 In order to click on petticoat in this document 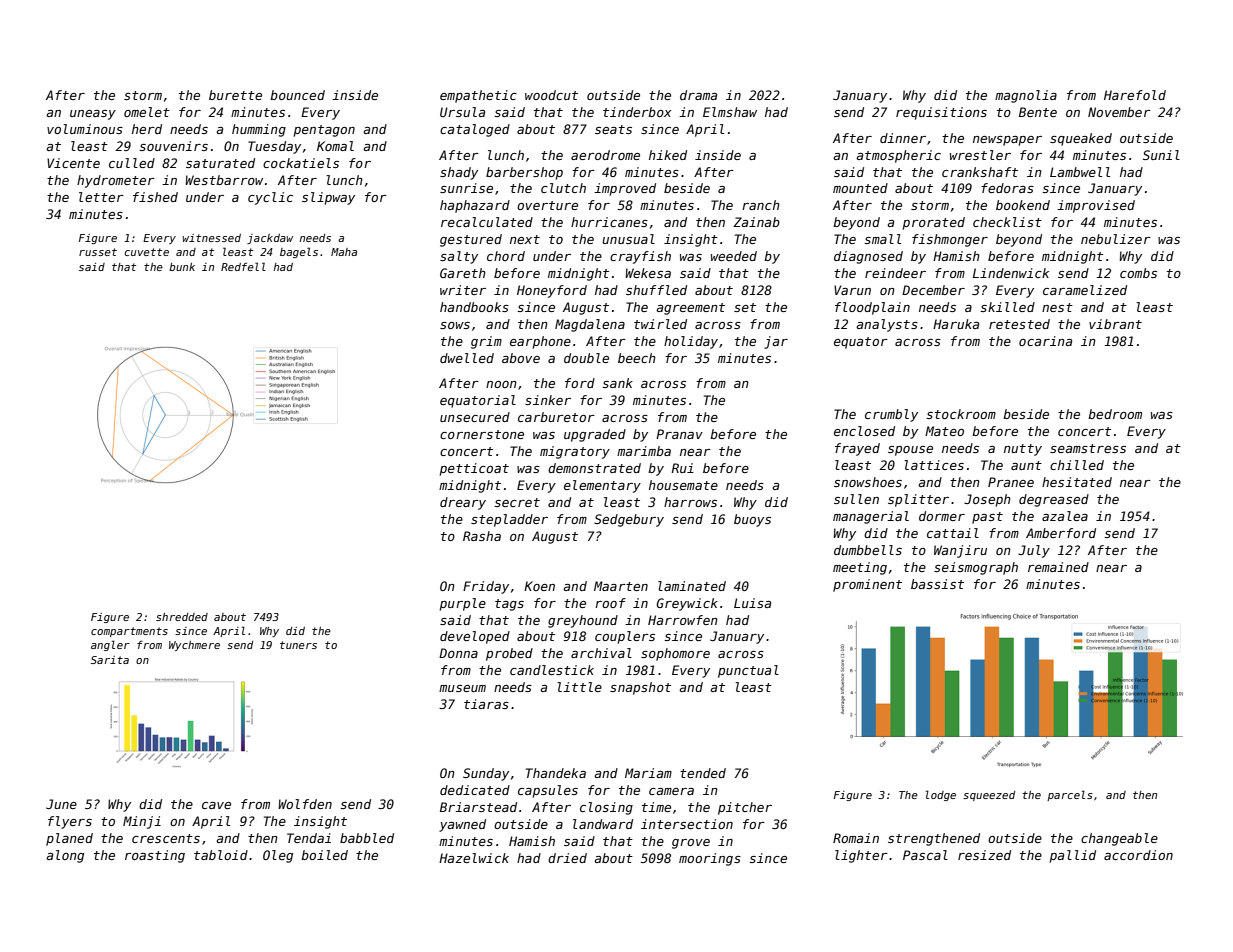, I will do `click(474, 469)`.
